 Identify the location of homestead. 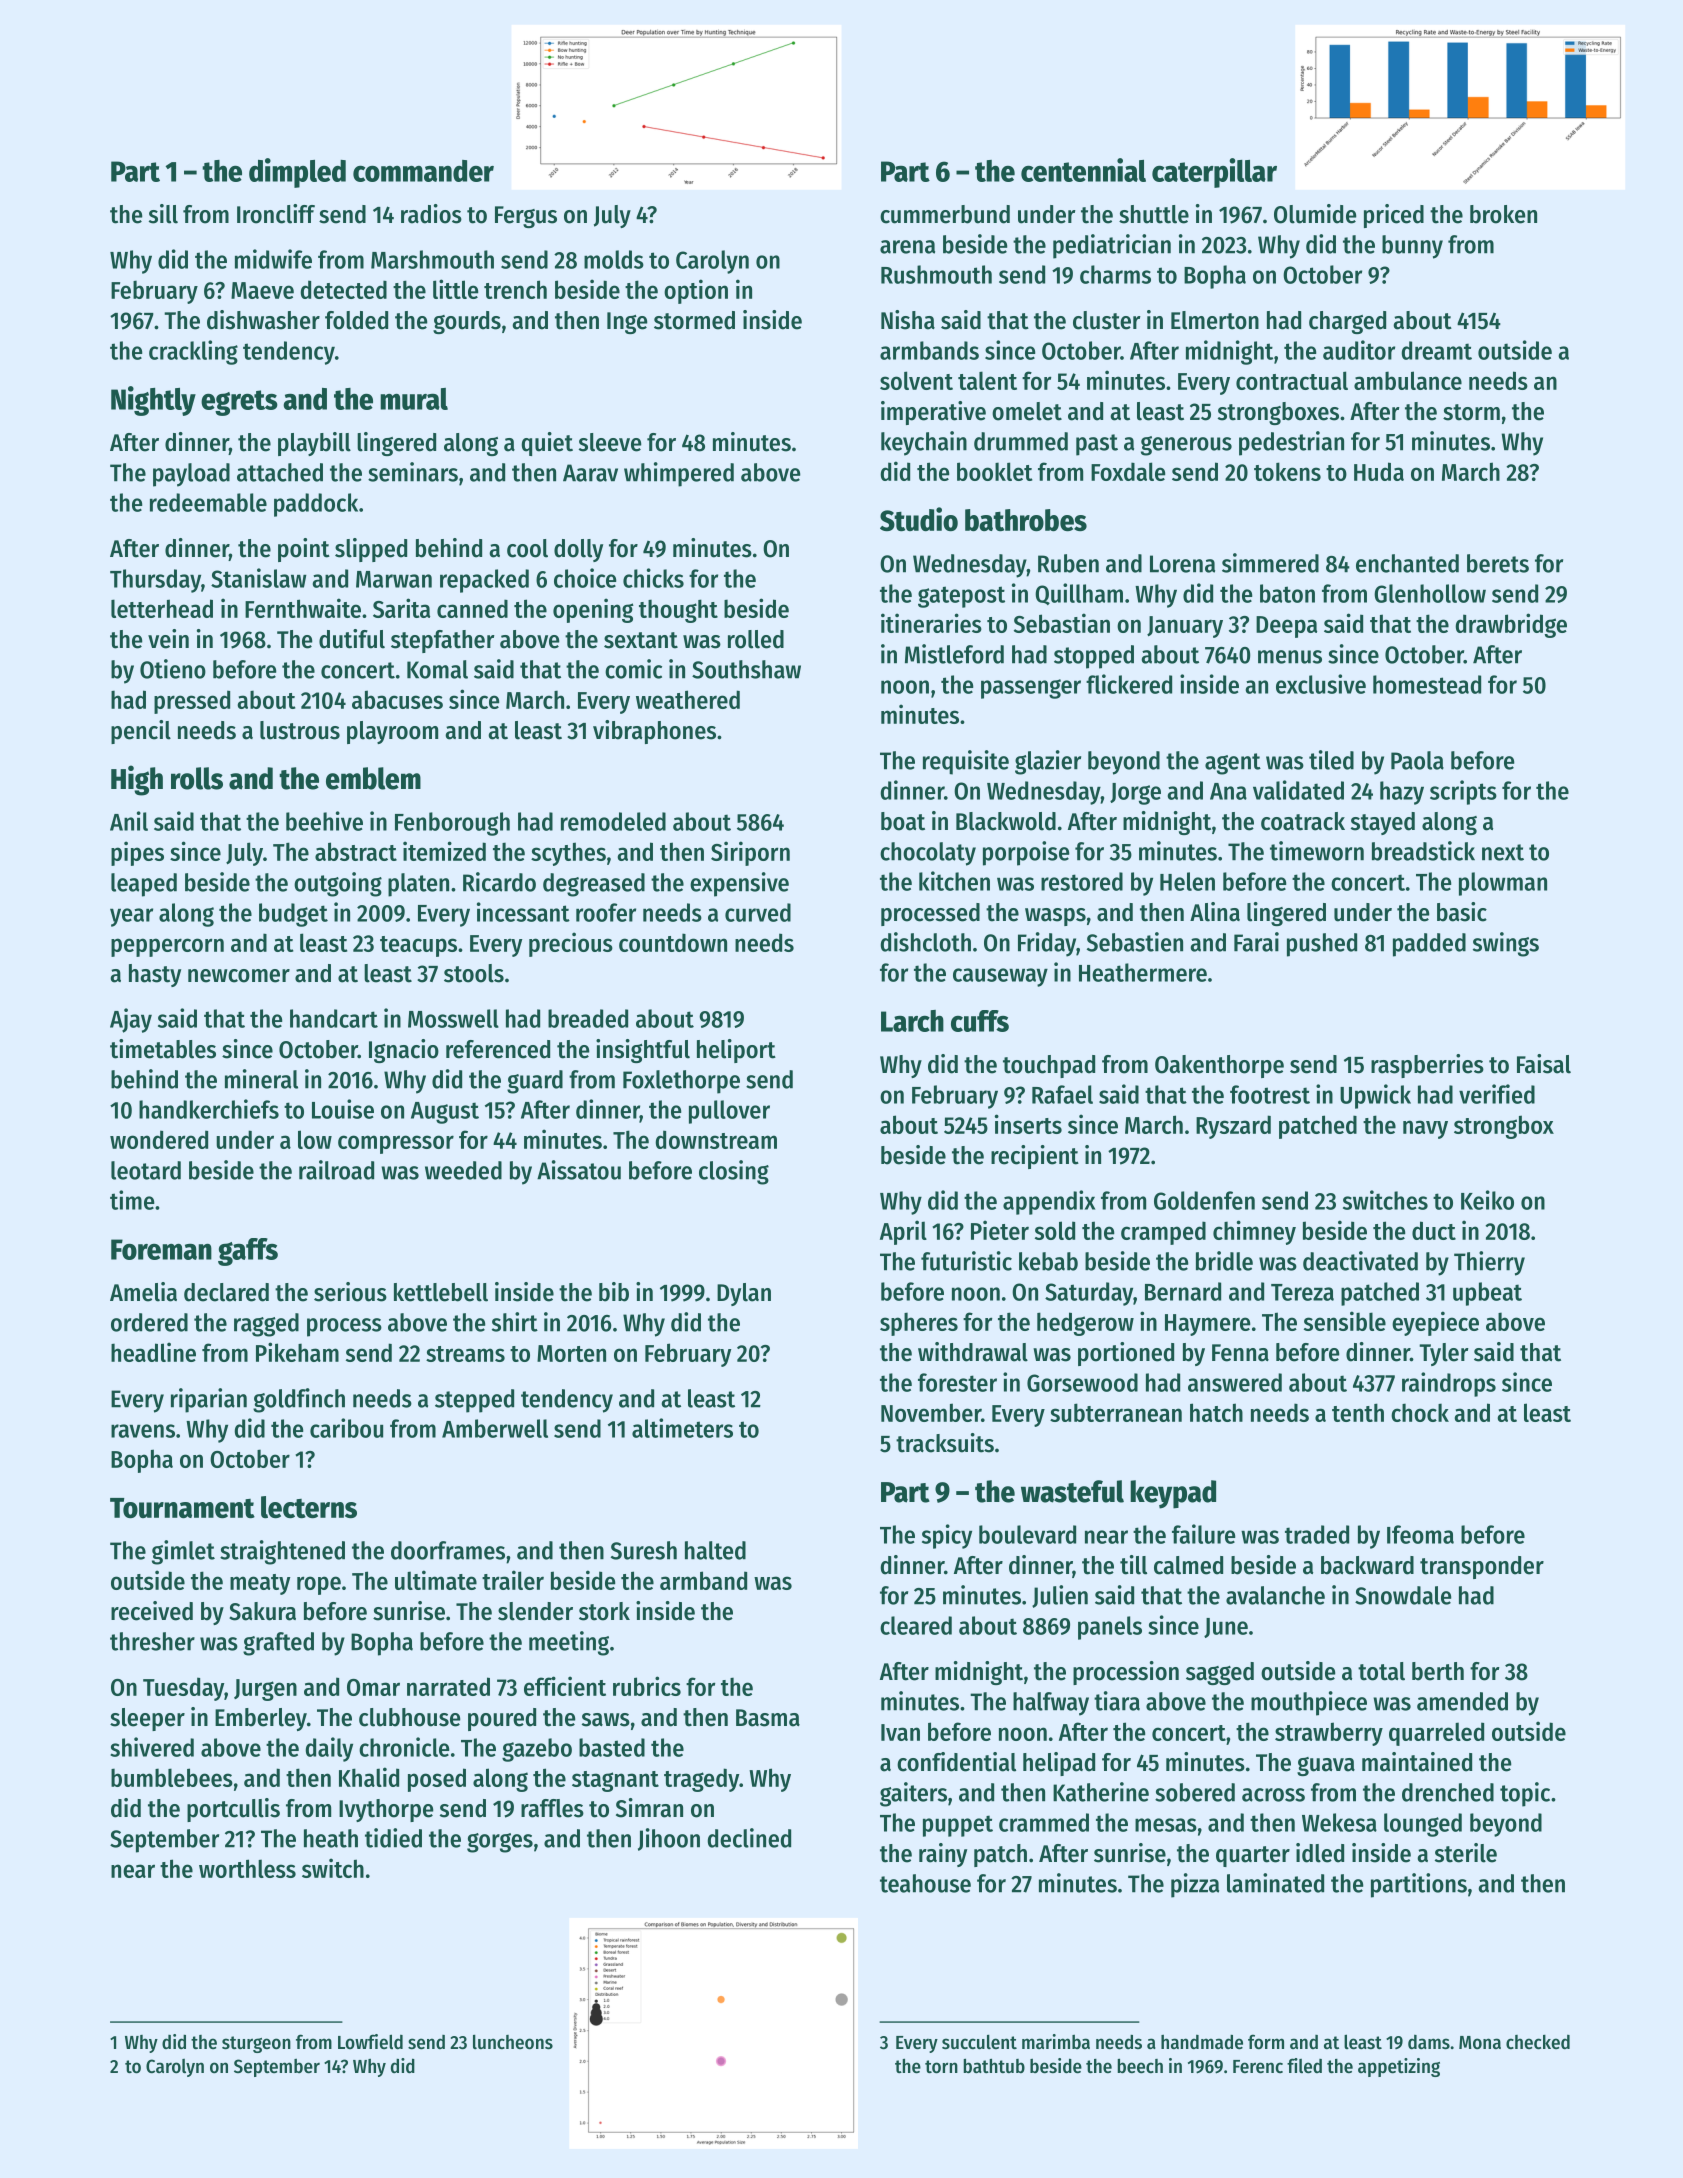
(1427, 684).
